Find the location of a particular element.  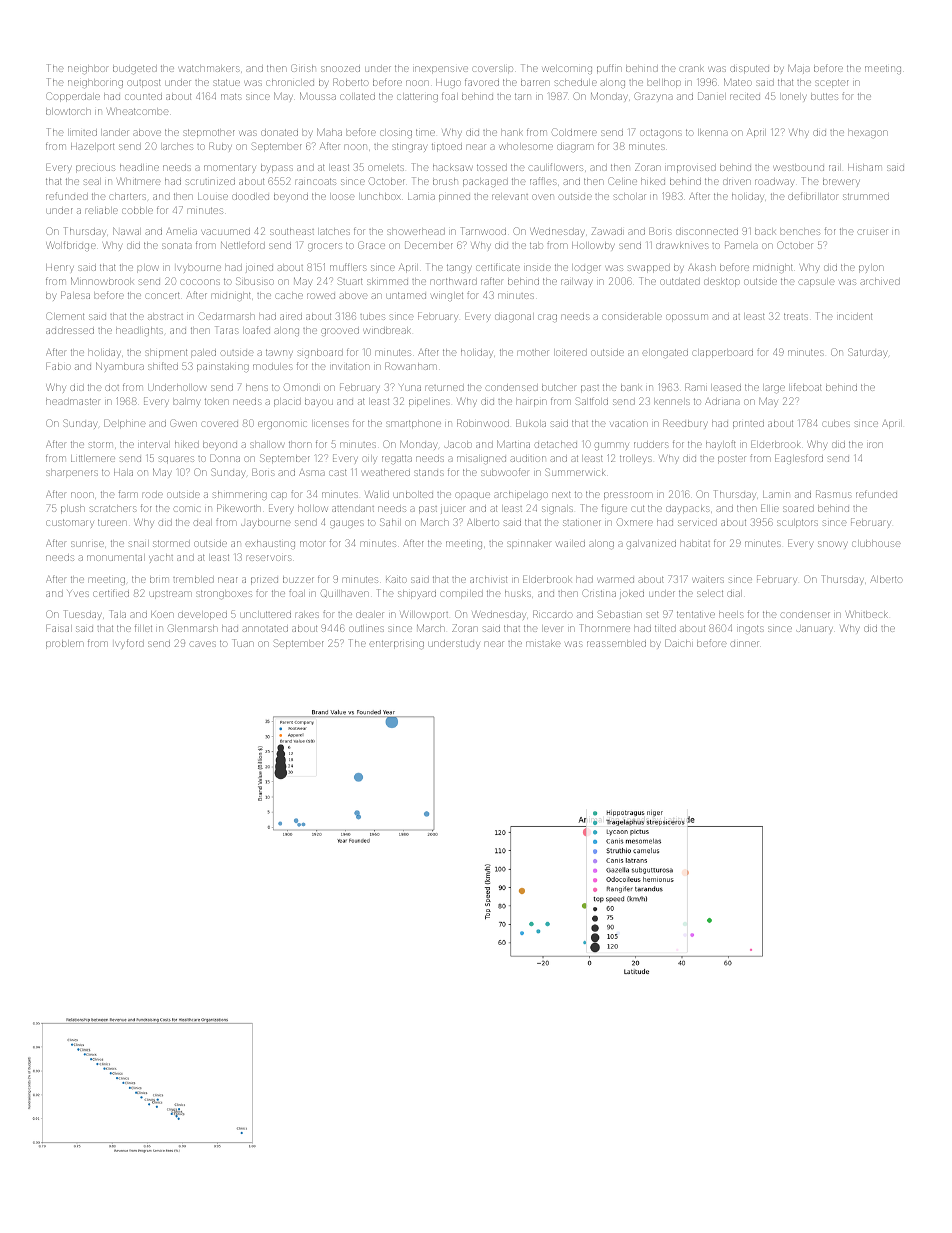

caves is located at coordinates (203, 644).
